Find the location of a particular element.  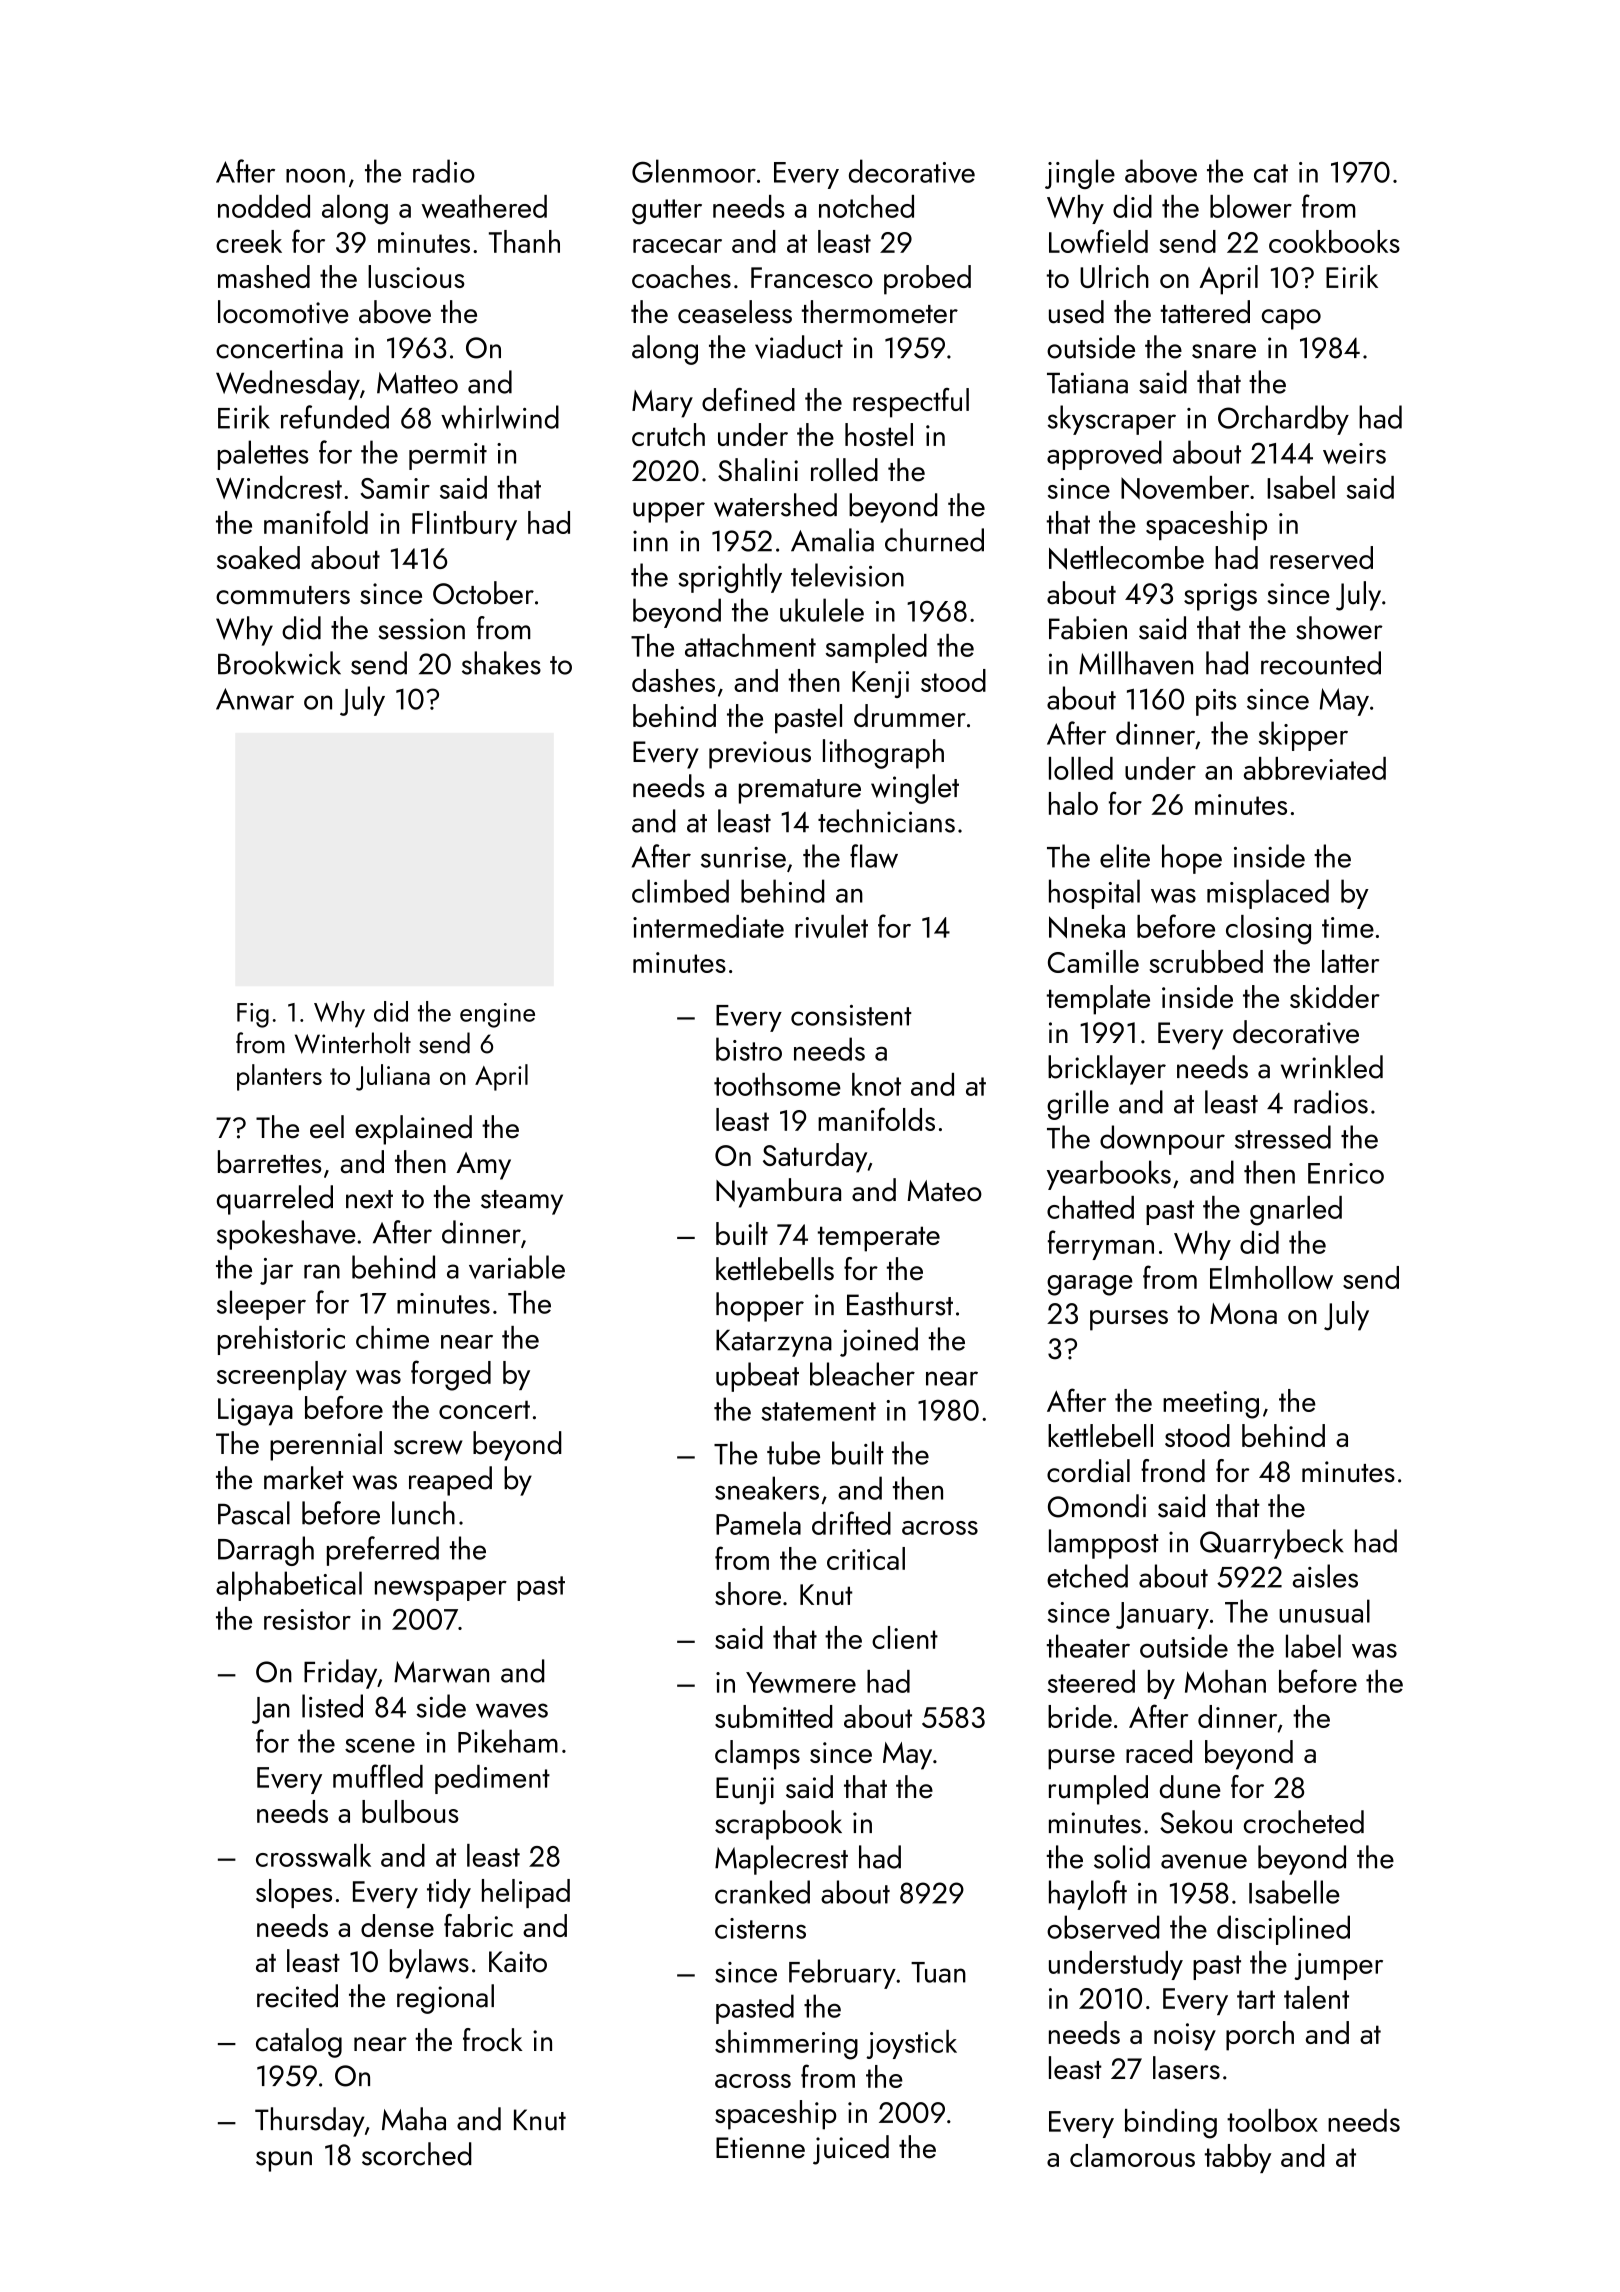

weathered is located at coordinates (484, 206).
